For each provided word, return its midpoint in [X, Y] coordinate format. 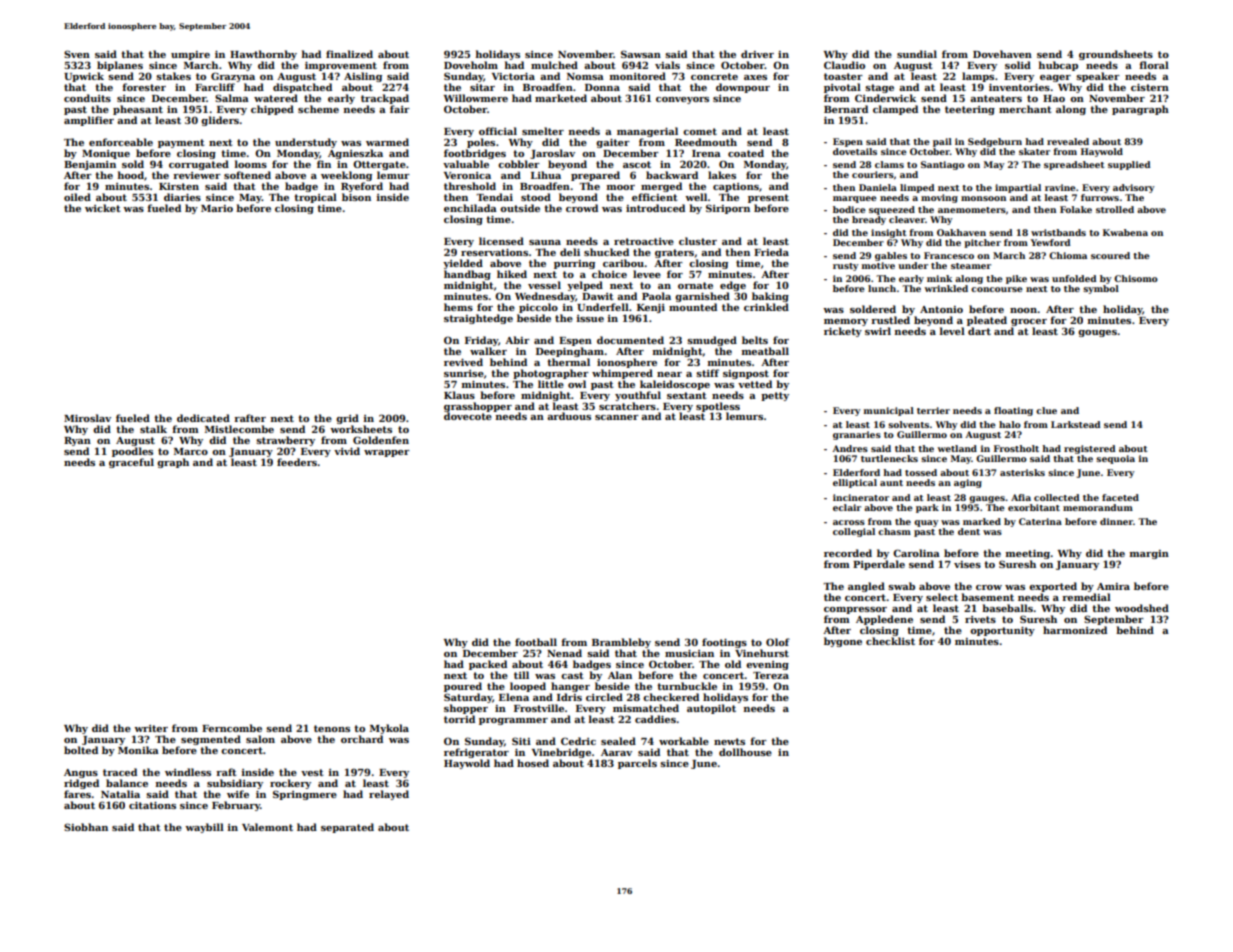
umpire [190, 55]
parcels [637, 764]
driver [757, 54]
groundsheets [1116, 55]
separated [347, 828]
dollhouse [745, 752]
